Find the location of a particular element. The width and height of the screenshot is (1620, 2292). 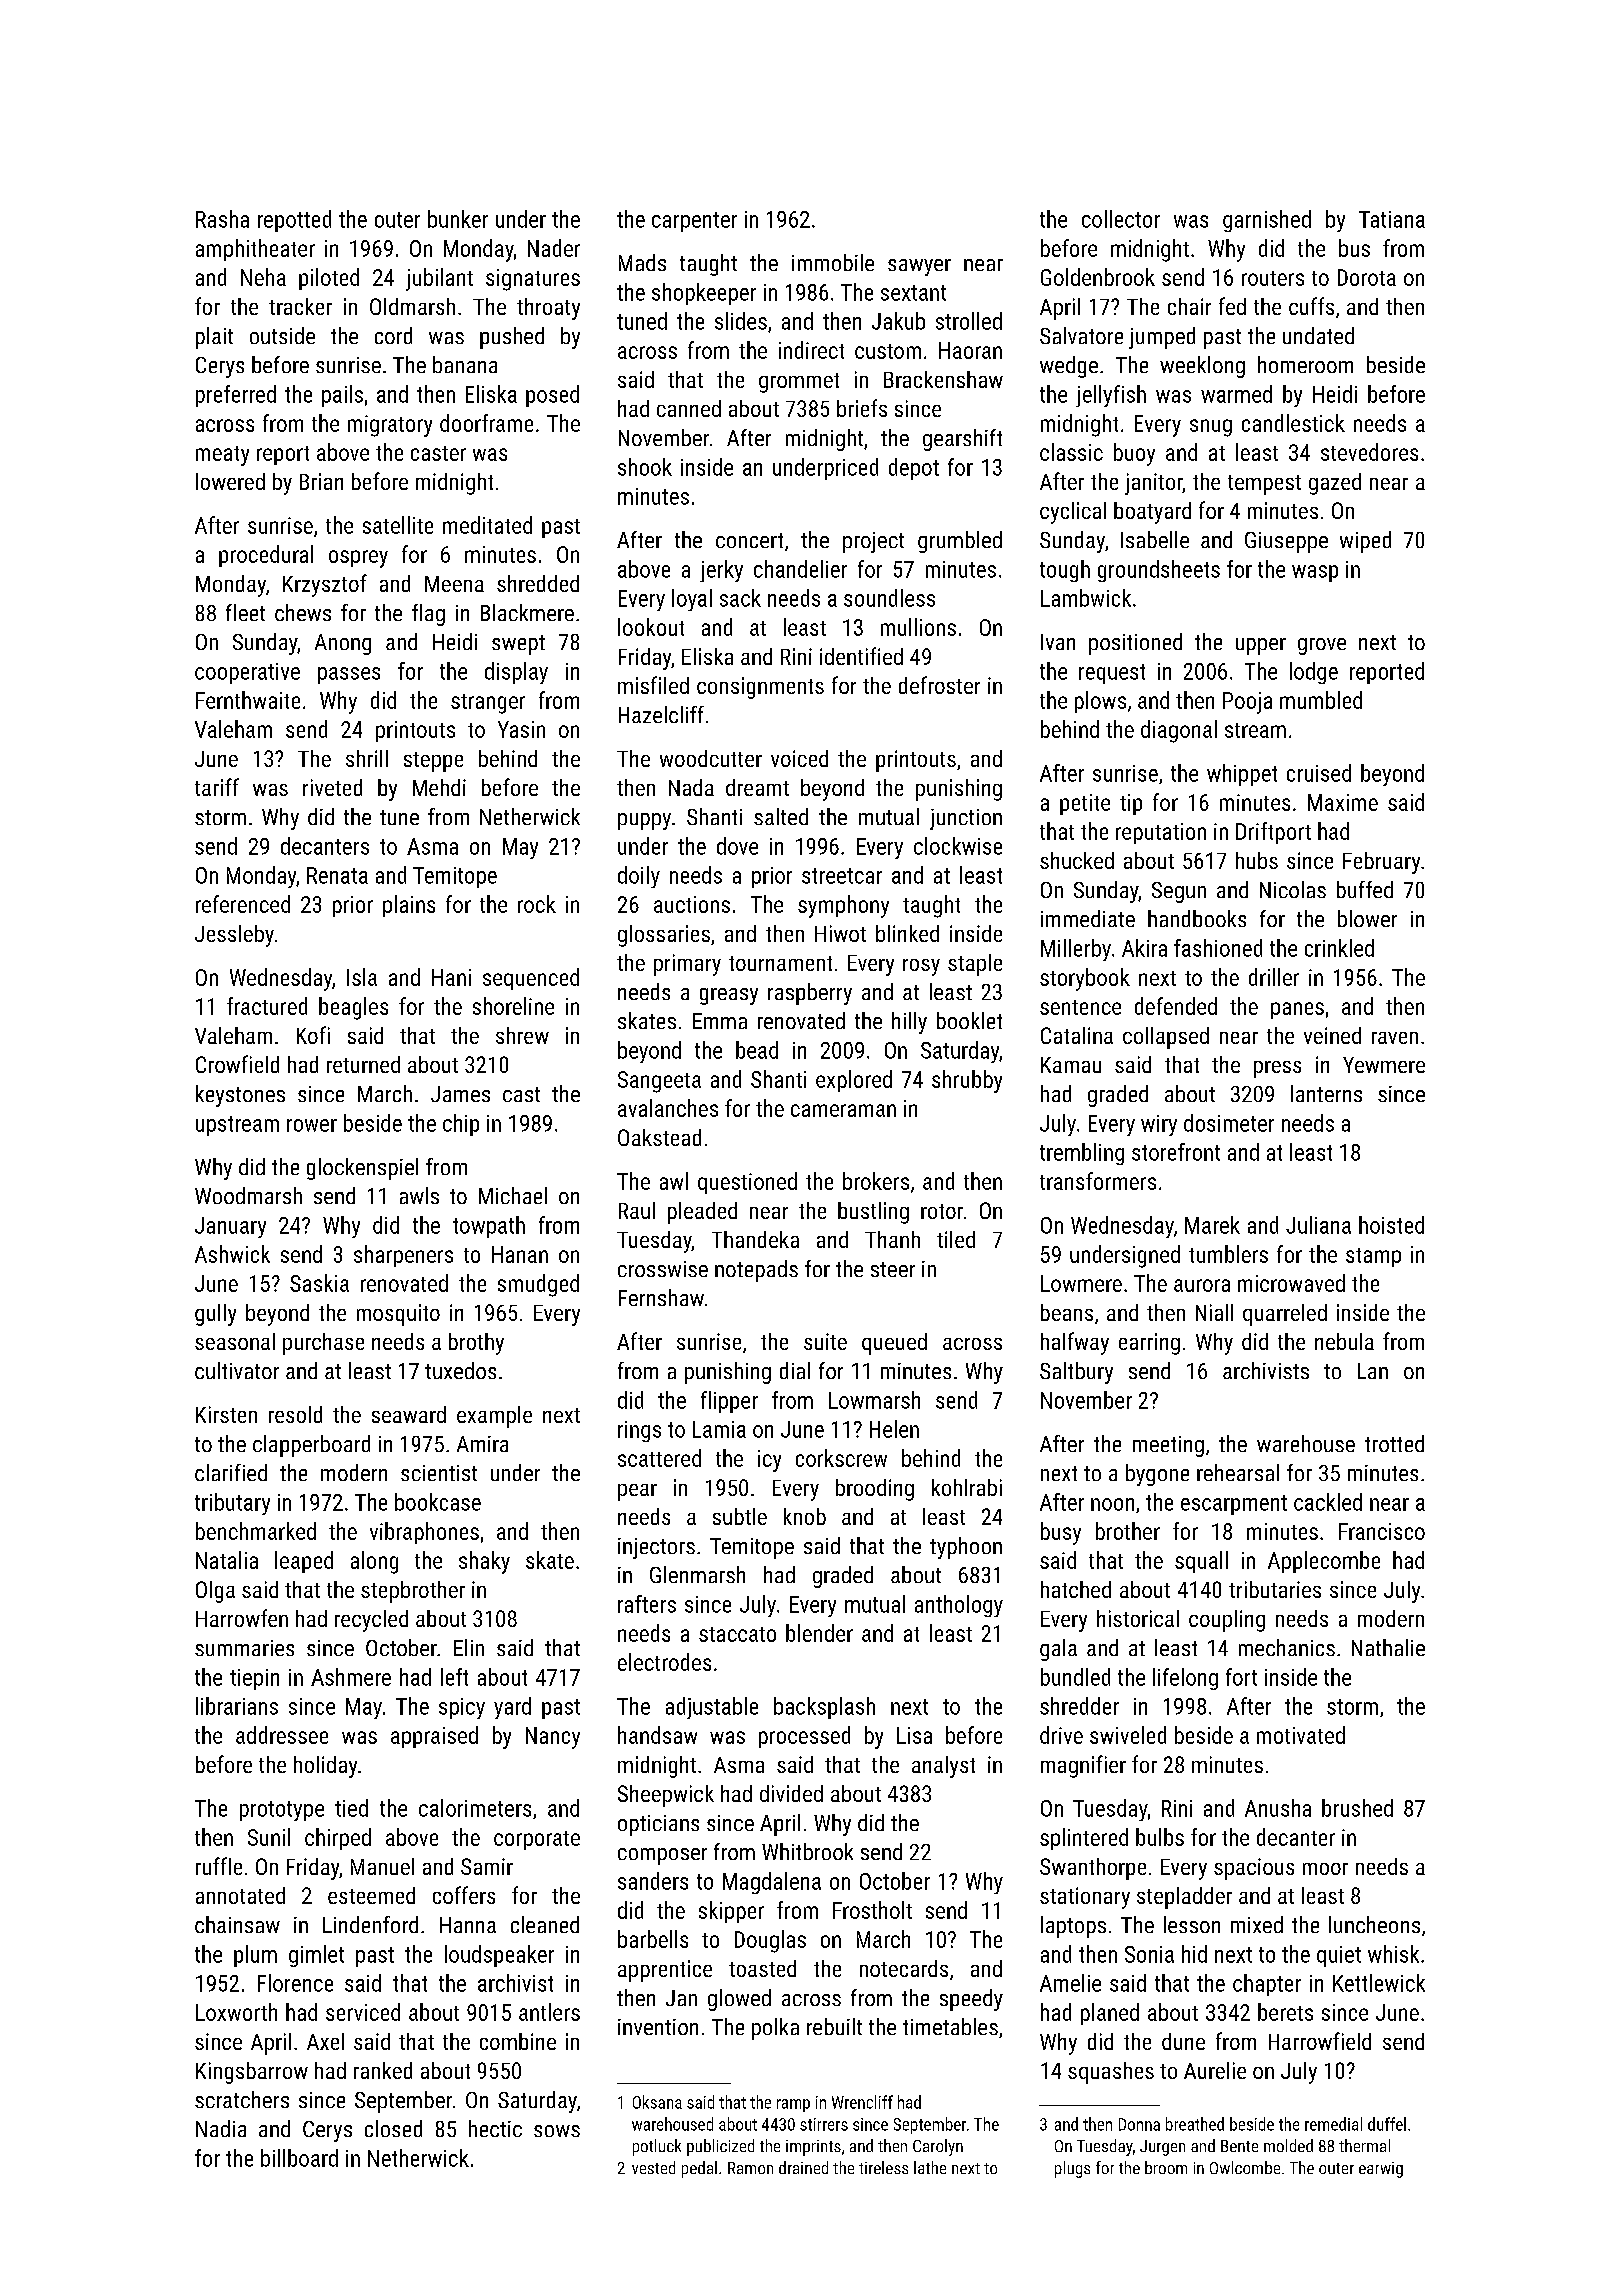

knob is located at coordinates (805, 1516).
